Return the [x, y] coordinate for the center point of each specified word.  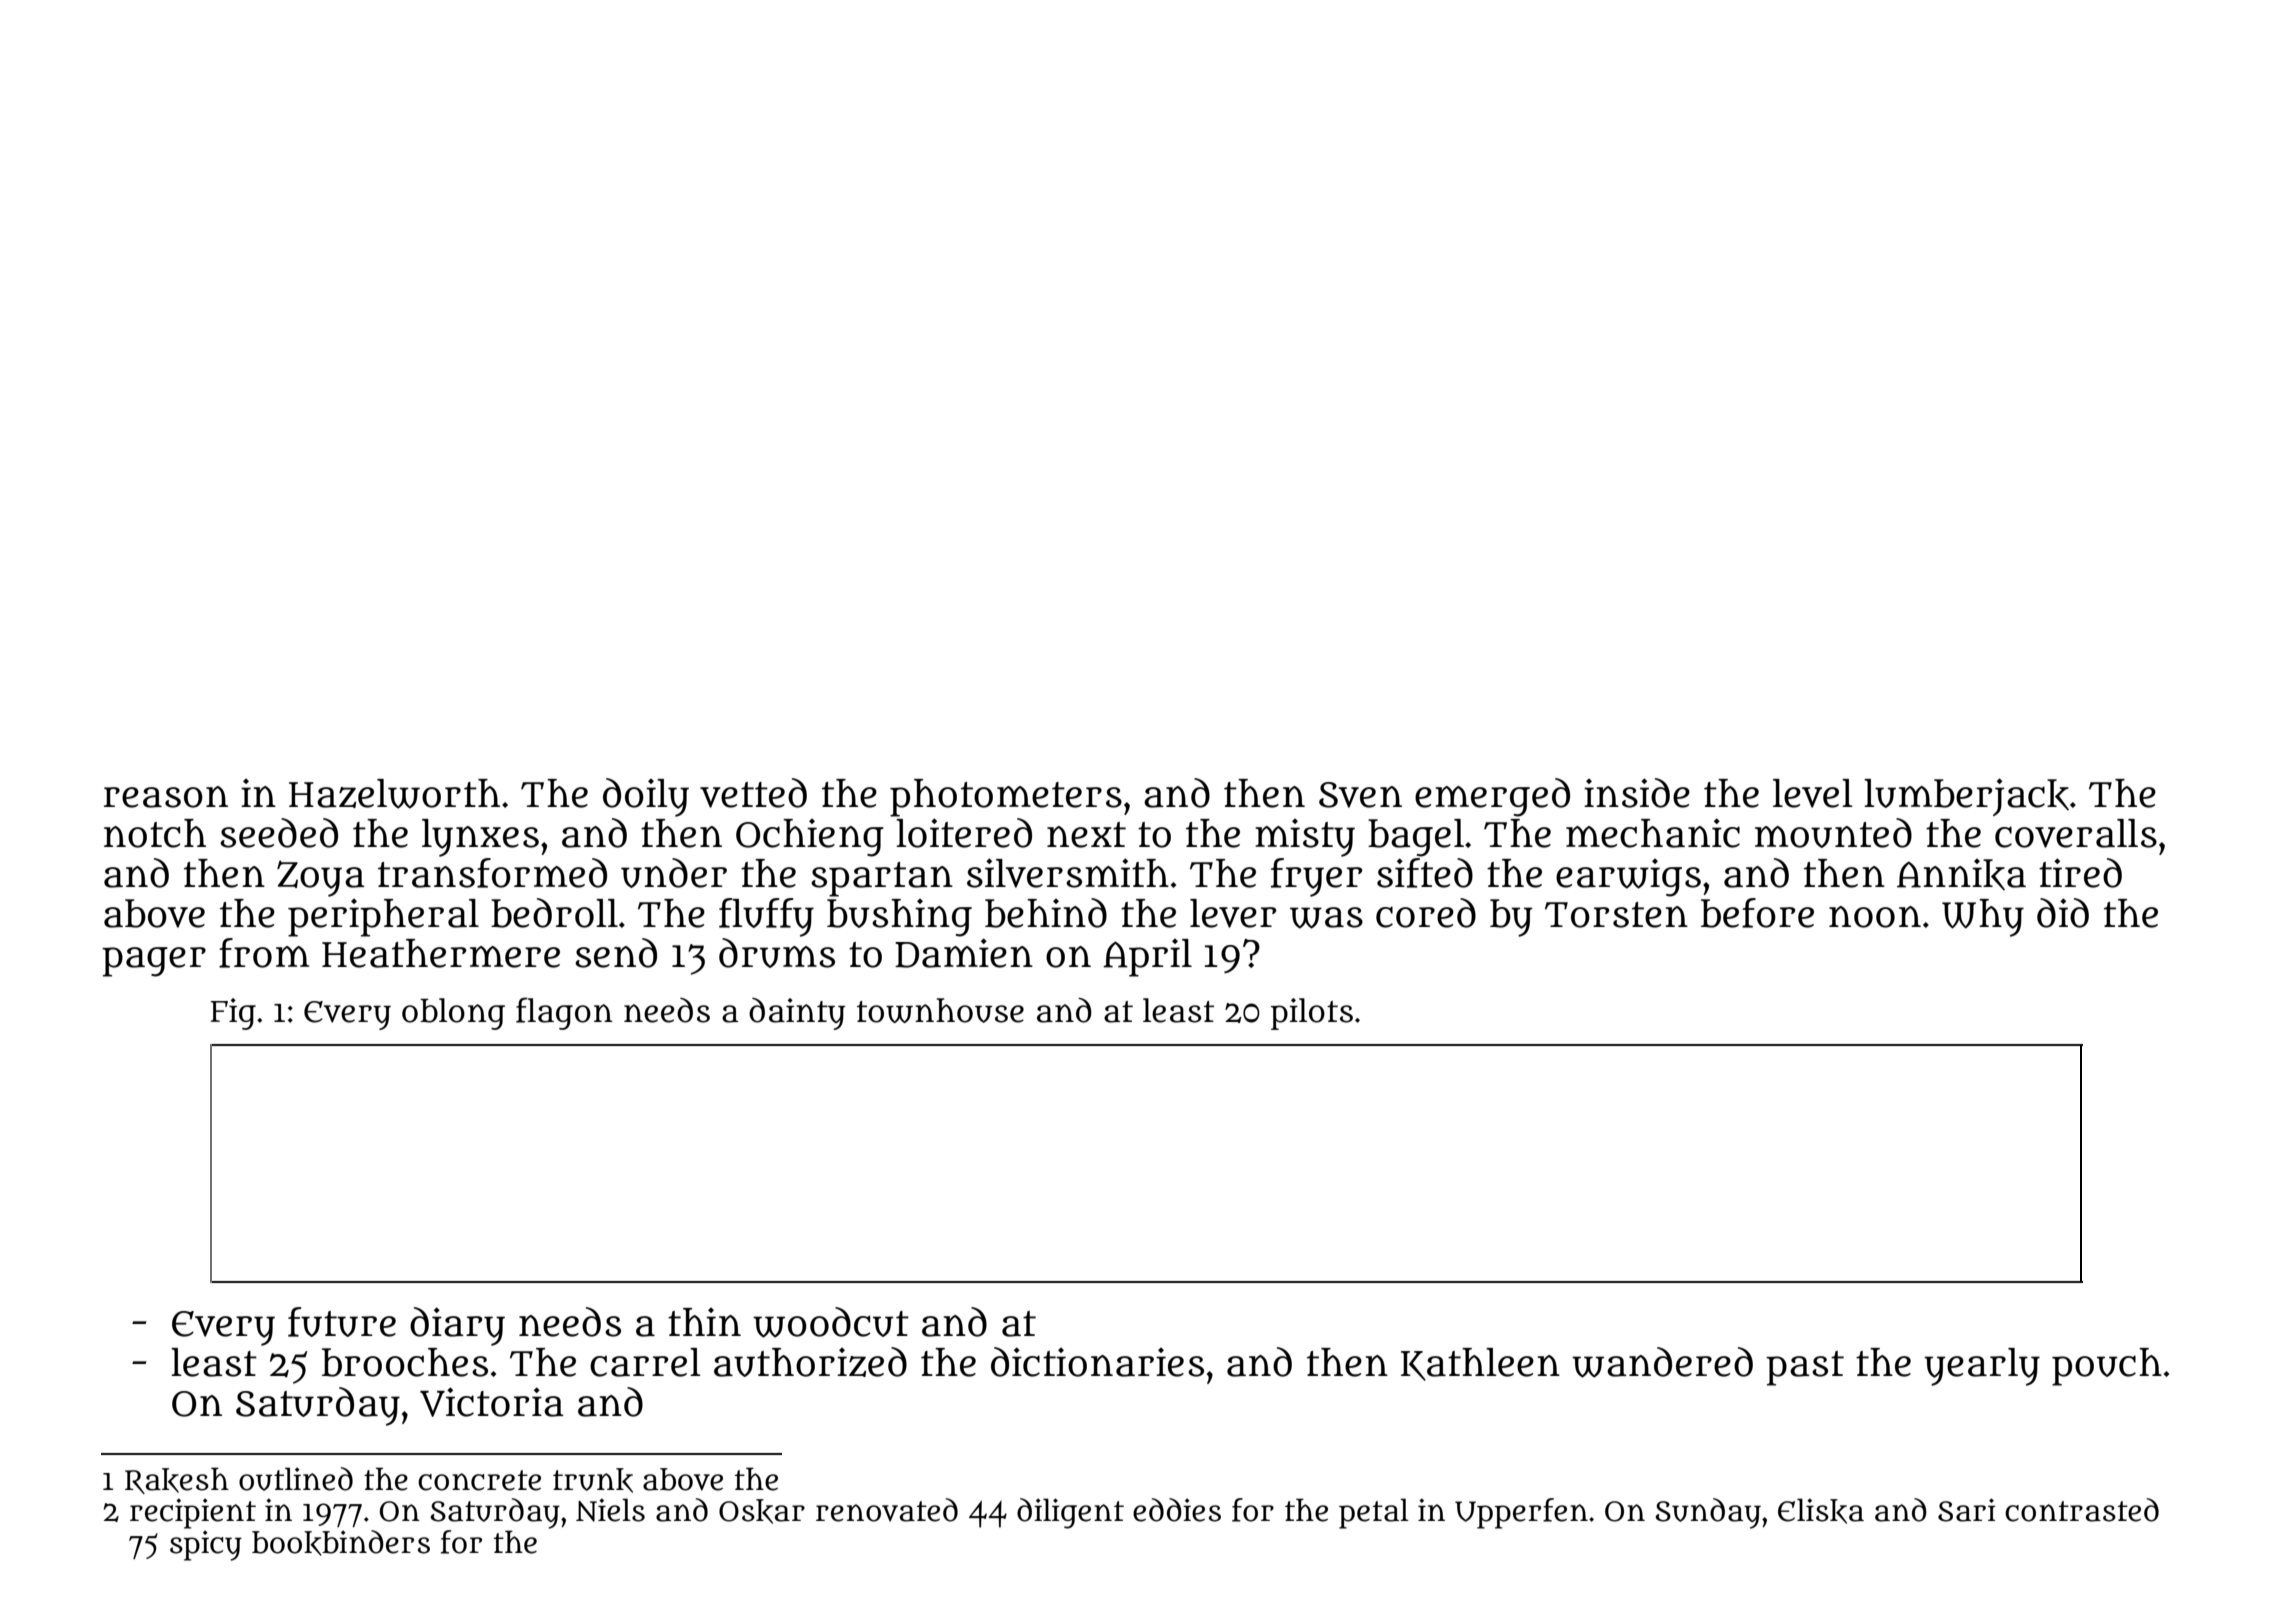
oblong [453, 1014]
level [1813, 793]
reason [166, 797]
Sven [1360, 795]
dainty [797, 1014]
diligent [1070, 1513]
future [342, 1322]
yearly [1982, 1367]
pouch [2107, 1367]
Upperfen [1521, 1513]
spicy [206, 1545]
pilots [1312, 1014]
